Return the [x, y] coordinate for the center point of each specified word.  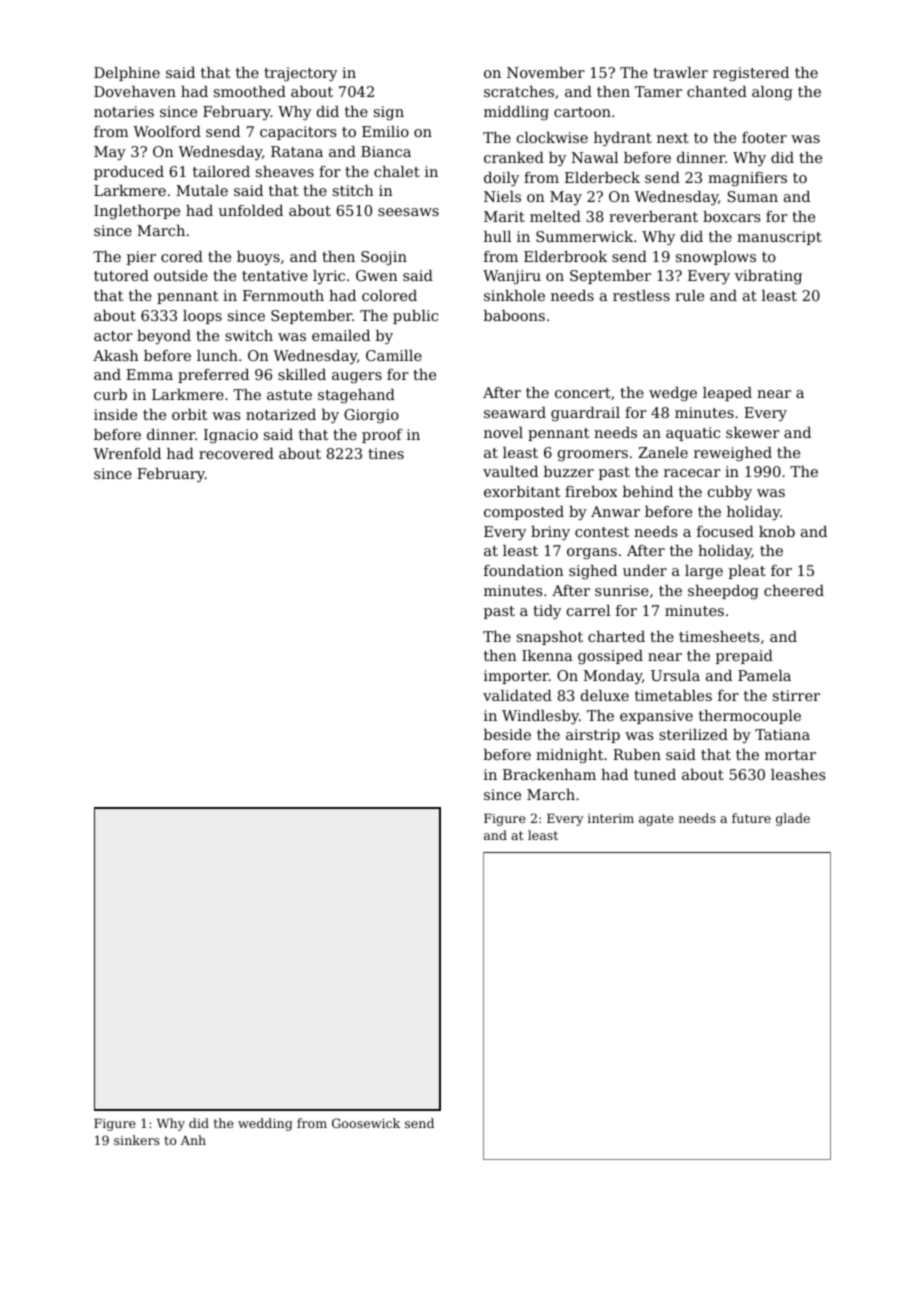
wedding [265, 1124]
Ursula [675, 675]
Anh [193, 1140]
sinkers [137, 1140]
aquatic [693, 434]
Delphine [127, 74]
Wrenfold [127, 453]
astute [289, 395]
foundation [524, 570]
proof [382, 436]
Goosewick [366, 1123]
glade [793, 819]
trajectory [300, 74]
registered [751, 74]
